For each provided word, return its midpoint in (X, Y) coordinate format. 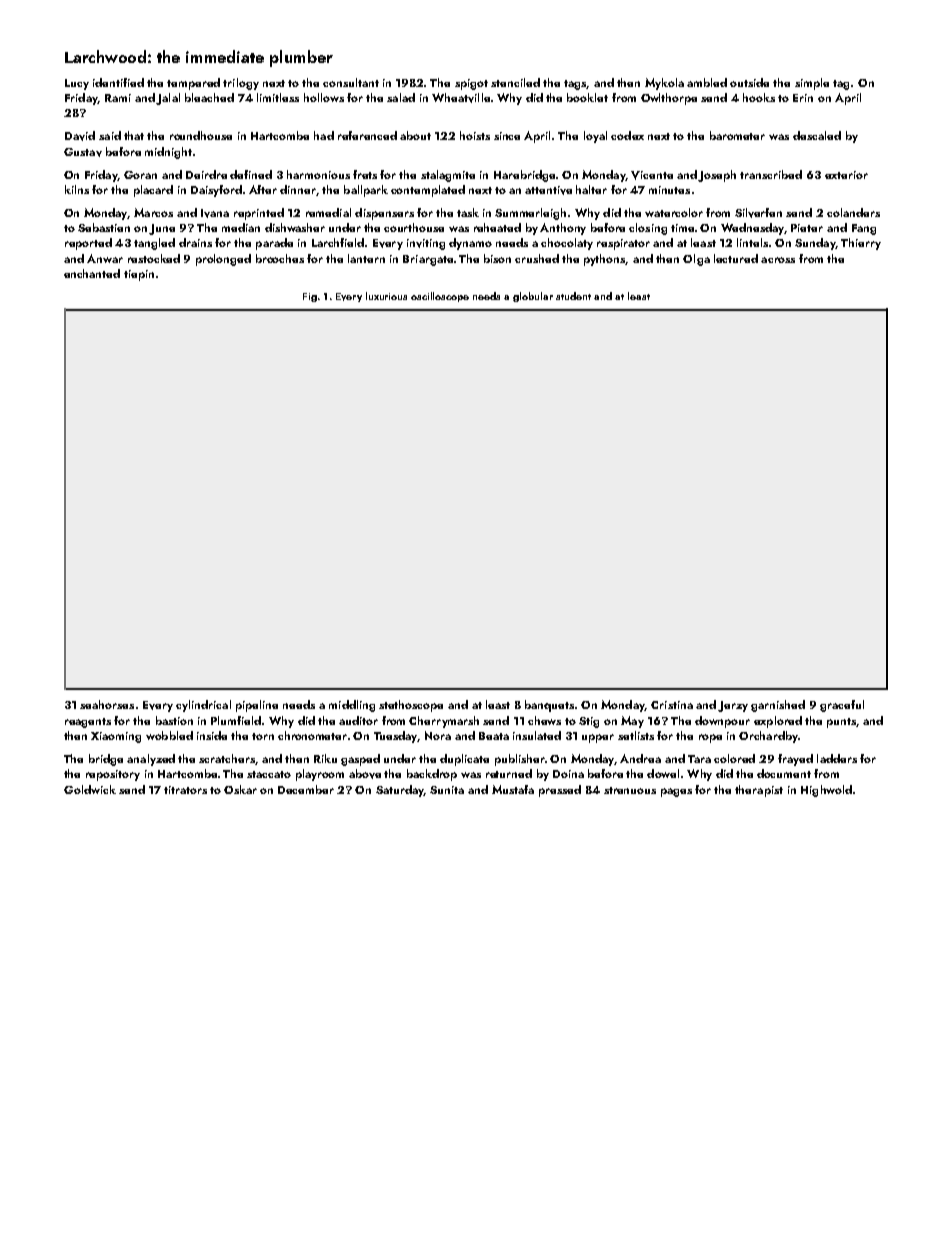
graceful (842, 706)
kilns (77, 189)
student (573, 296)
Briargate (428, 260)
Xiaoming (116, 737)
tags (575, 85)
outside (749, 82)
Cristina (672, 705)
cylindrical (203, 706)
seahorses (107, 704)
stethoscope (411, 706)
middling (352, 706)
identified (118, 82)
